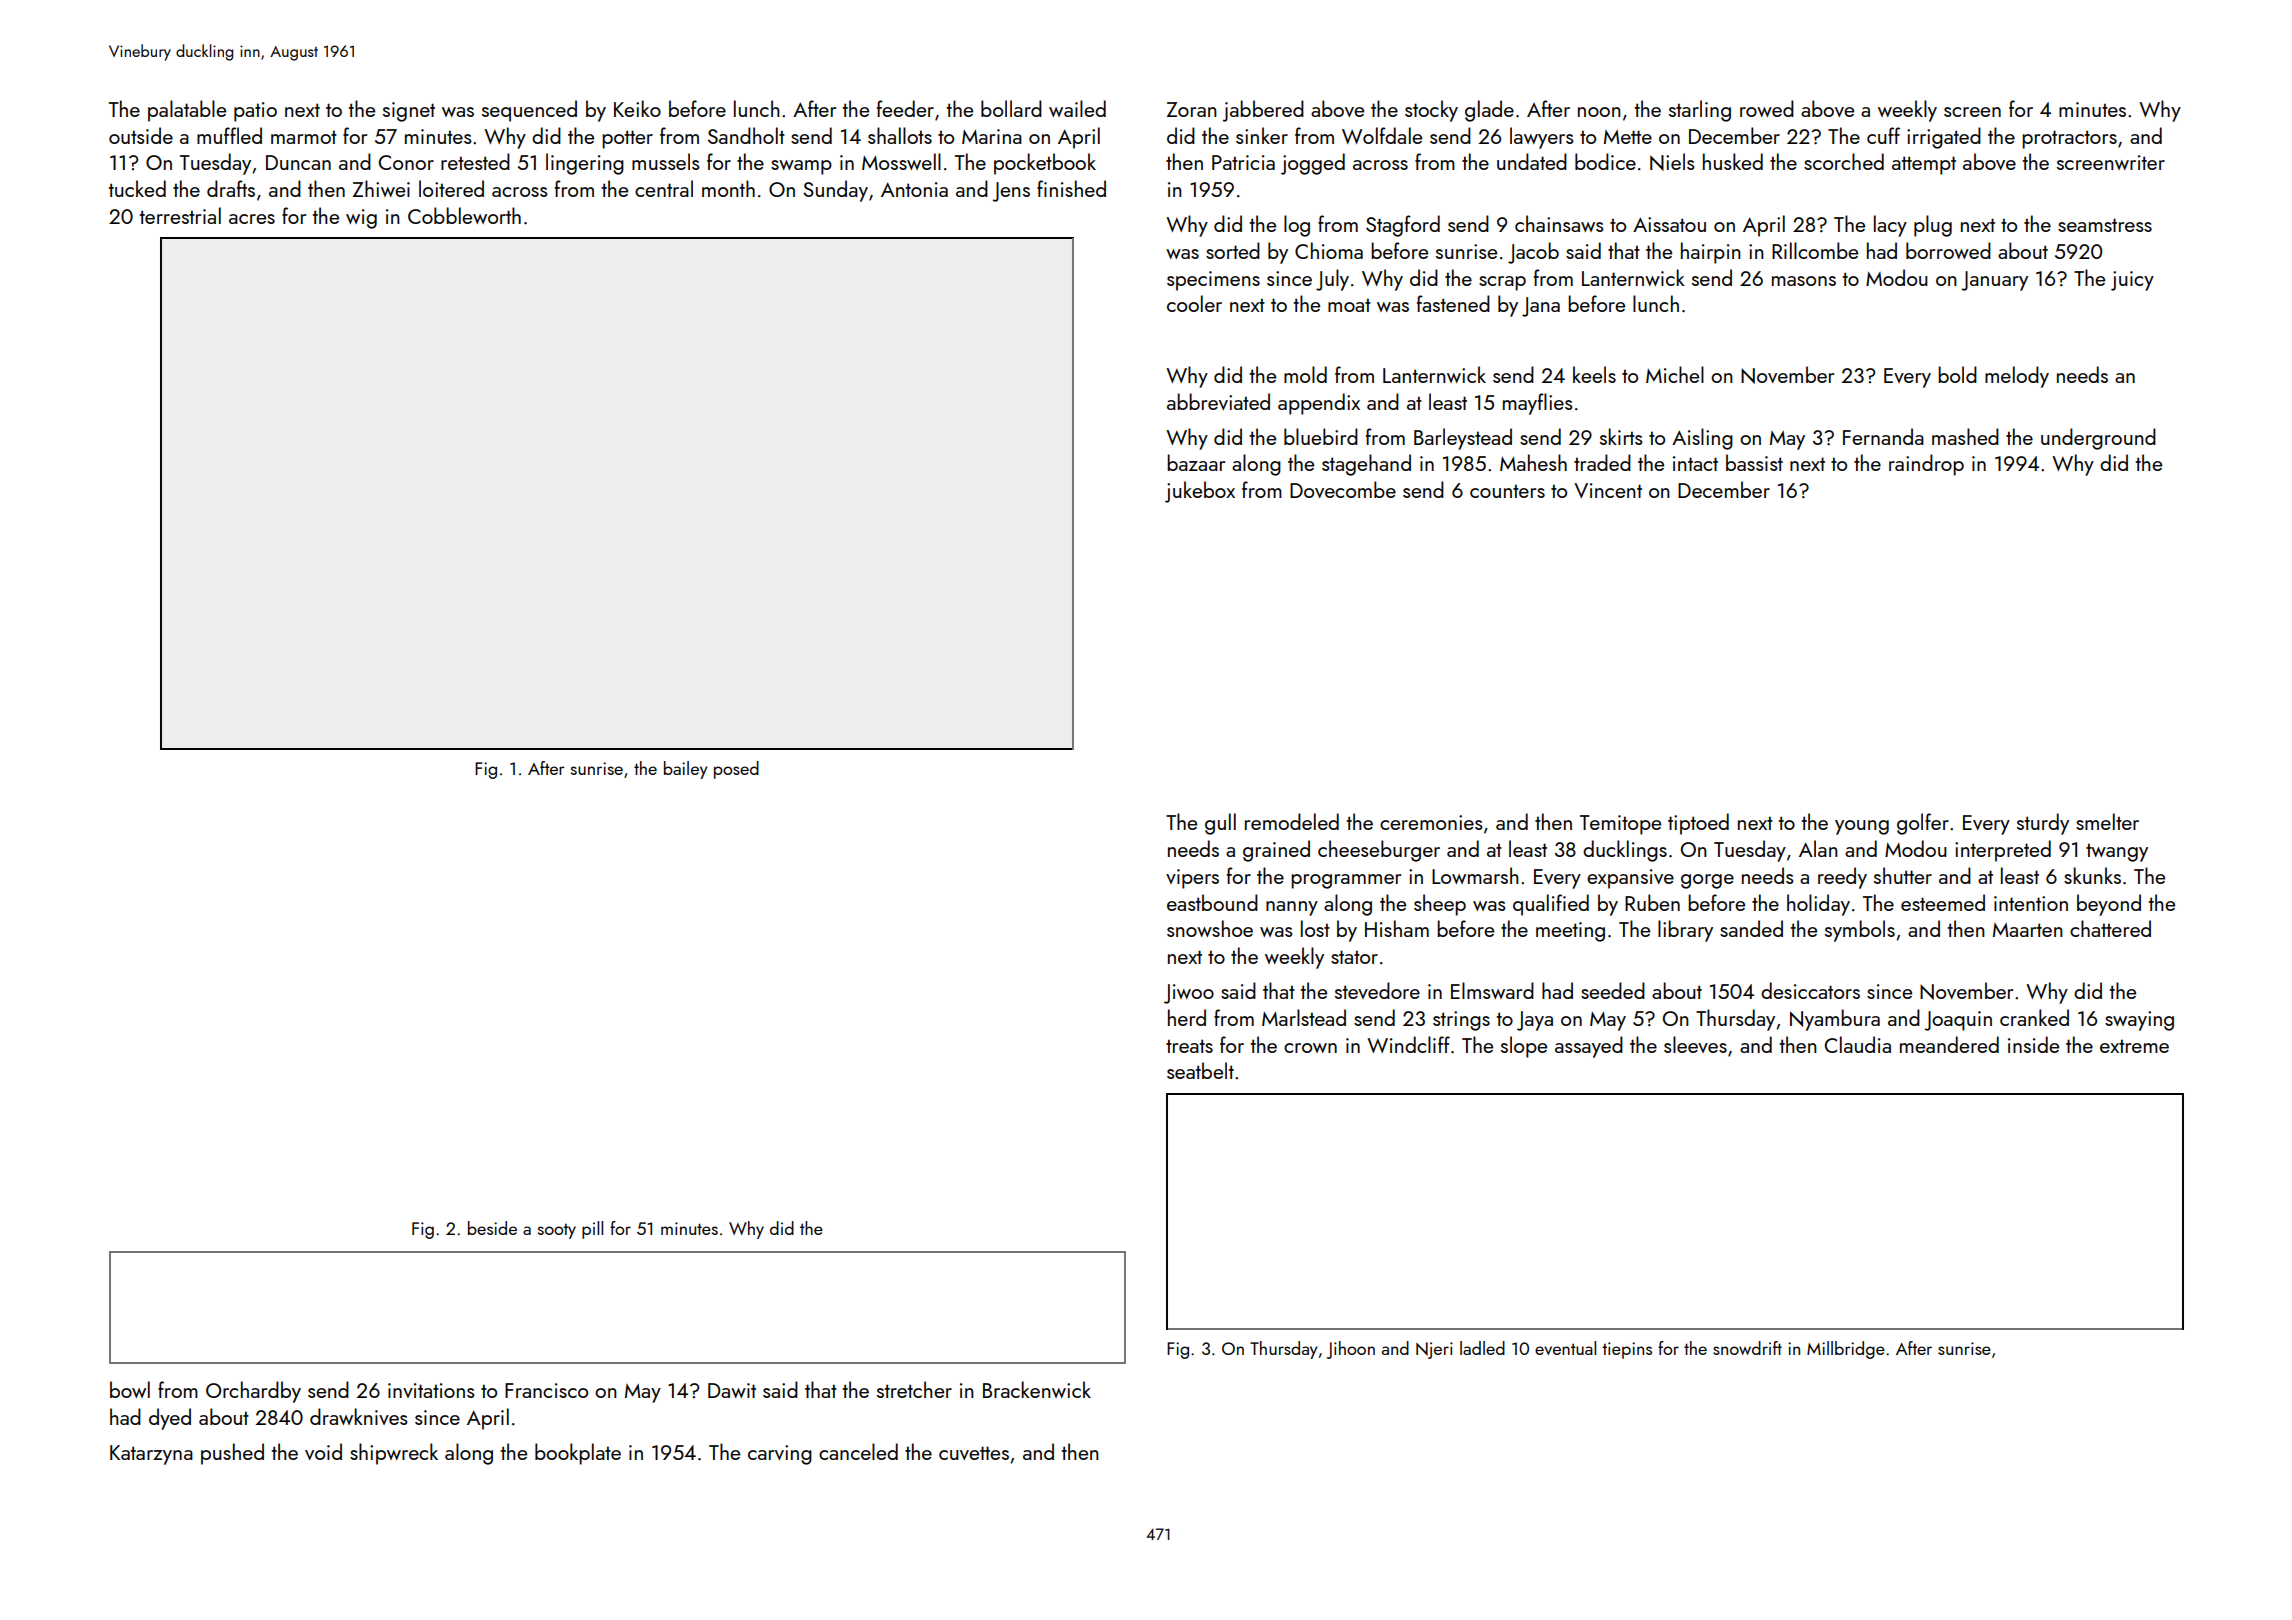 The height and width of the page is (1620, 2292). I want to click on Francisco, so click(546, 1390).
